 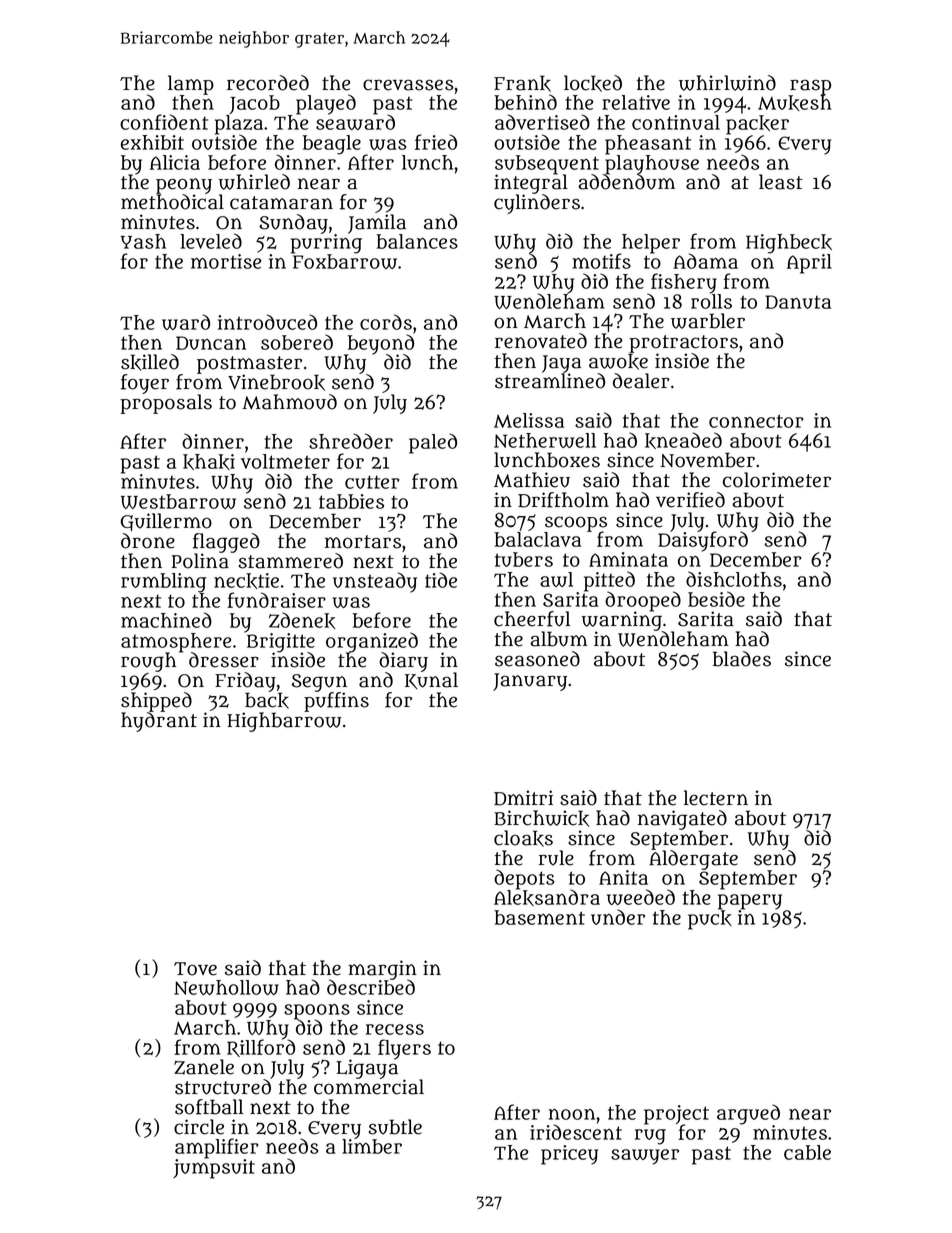 I want to click on Friday, so click(x=245, y=682).
